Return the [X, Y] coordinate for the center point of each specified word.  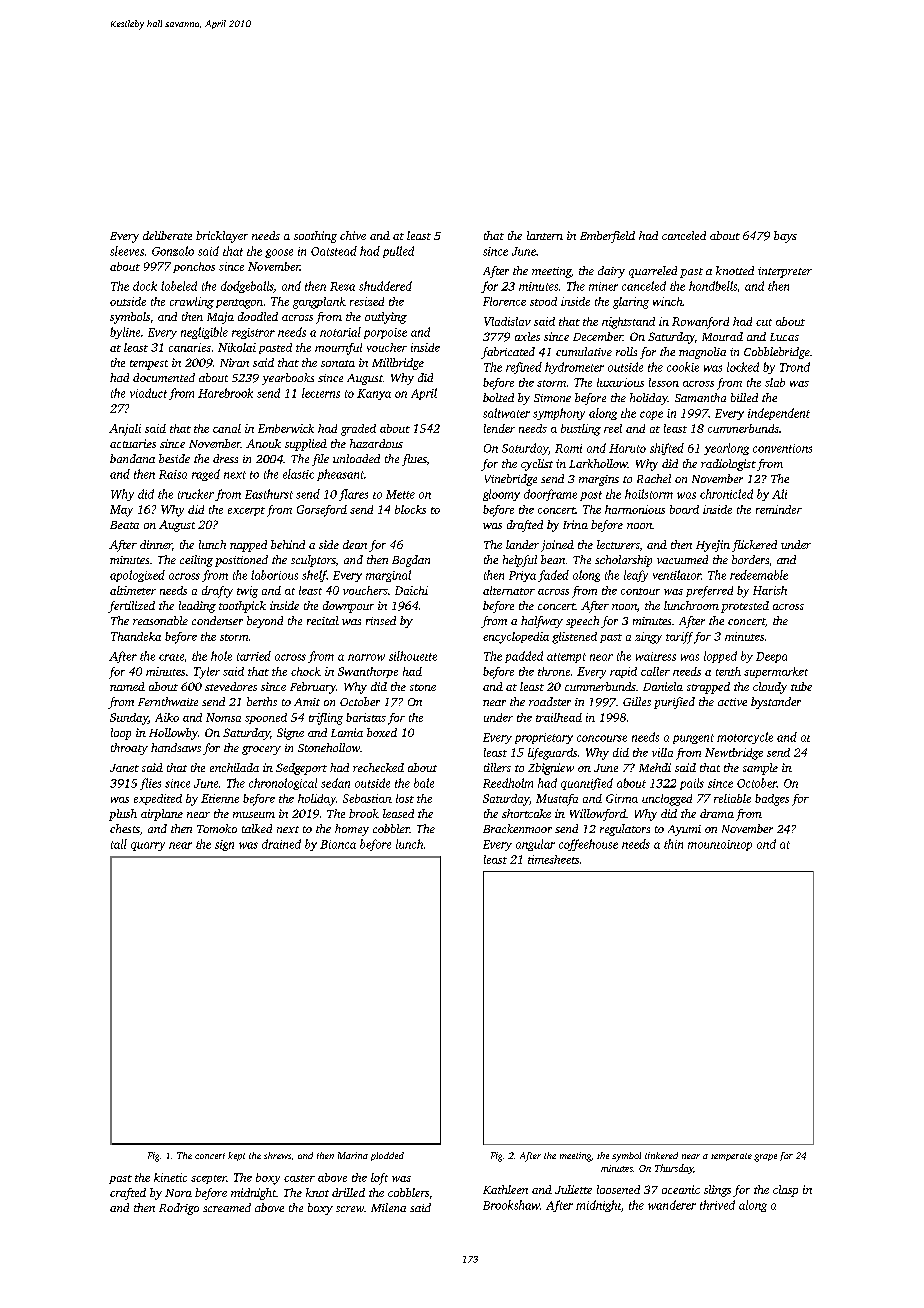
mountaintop [720, 845]
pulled [398, 252]
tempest [149, 365]
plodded [387, 1156]
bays [785, 237]
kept [236, 1156]
